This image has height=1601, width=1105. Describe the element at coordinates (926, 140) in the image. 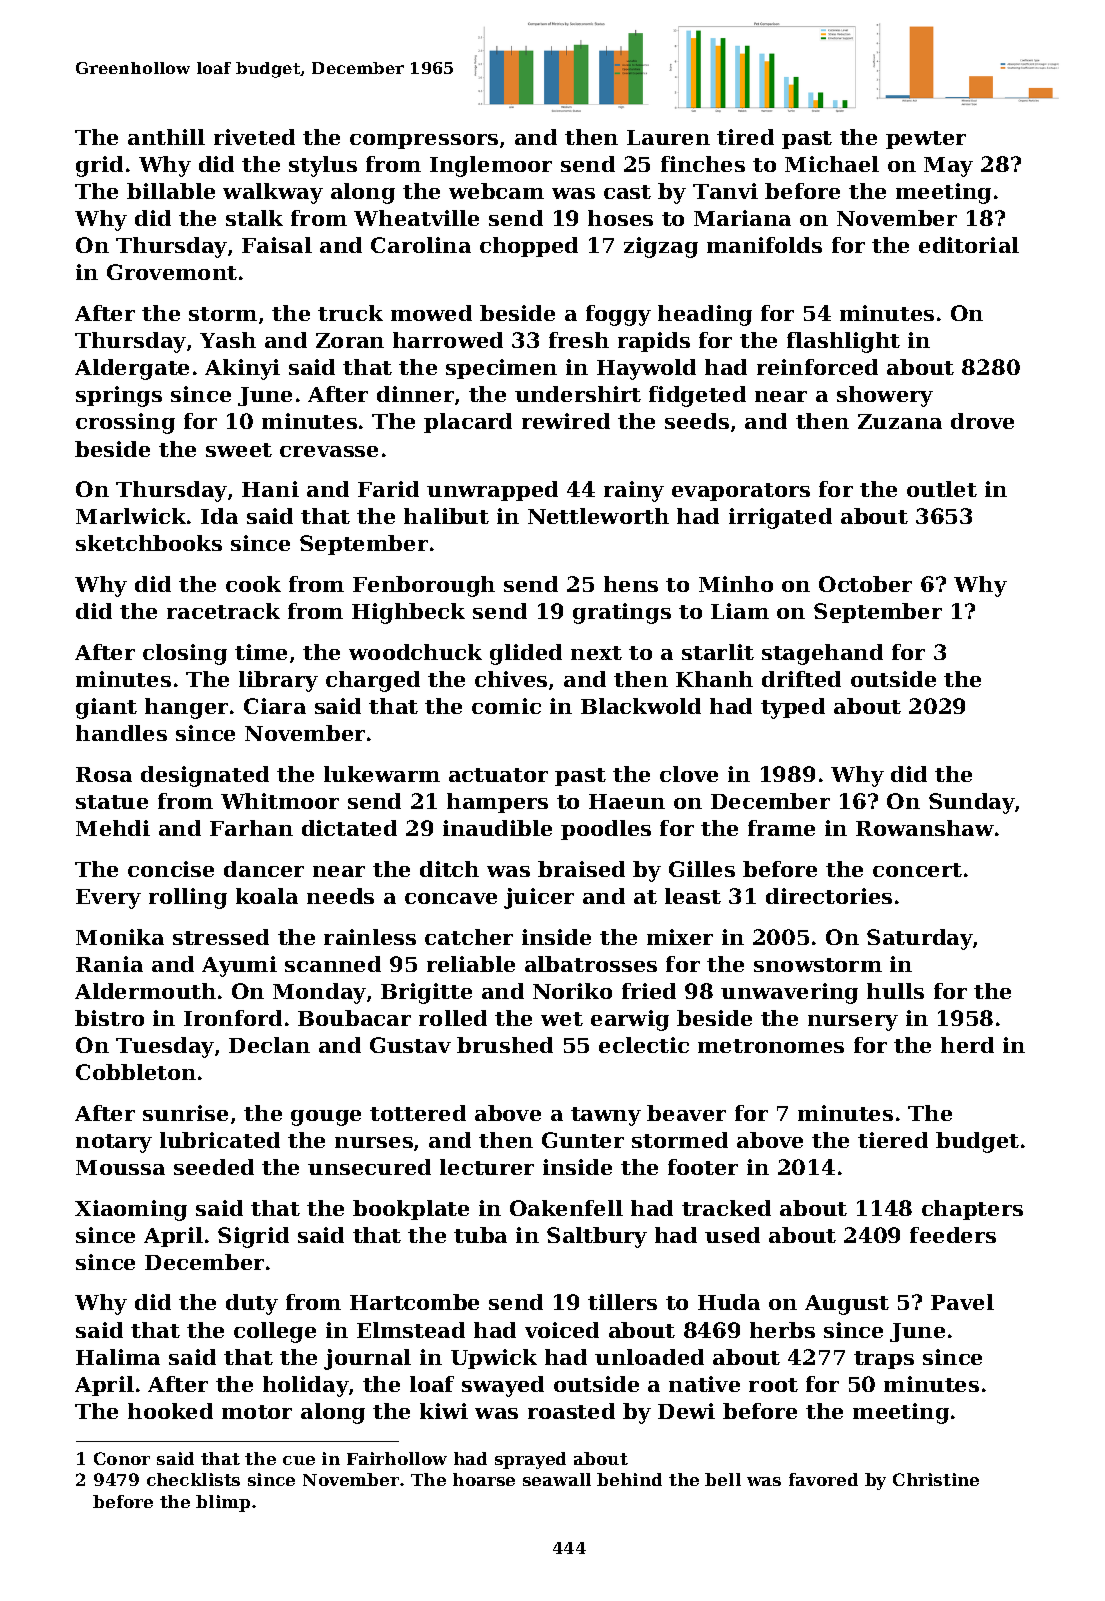

I see `pewter` at that location.
